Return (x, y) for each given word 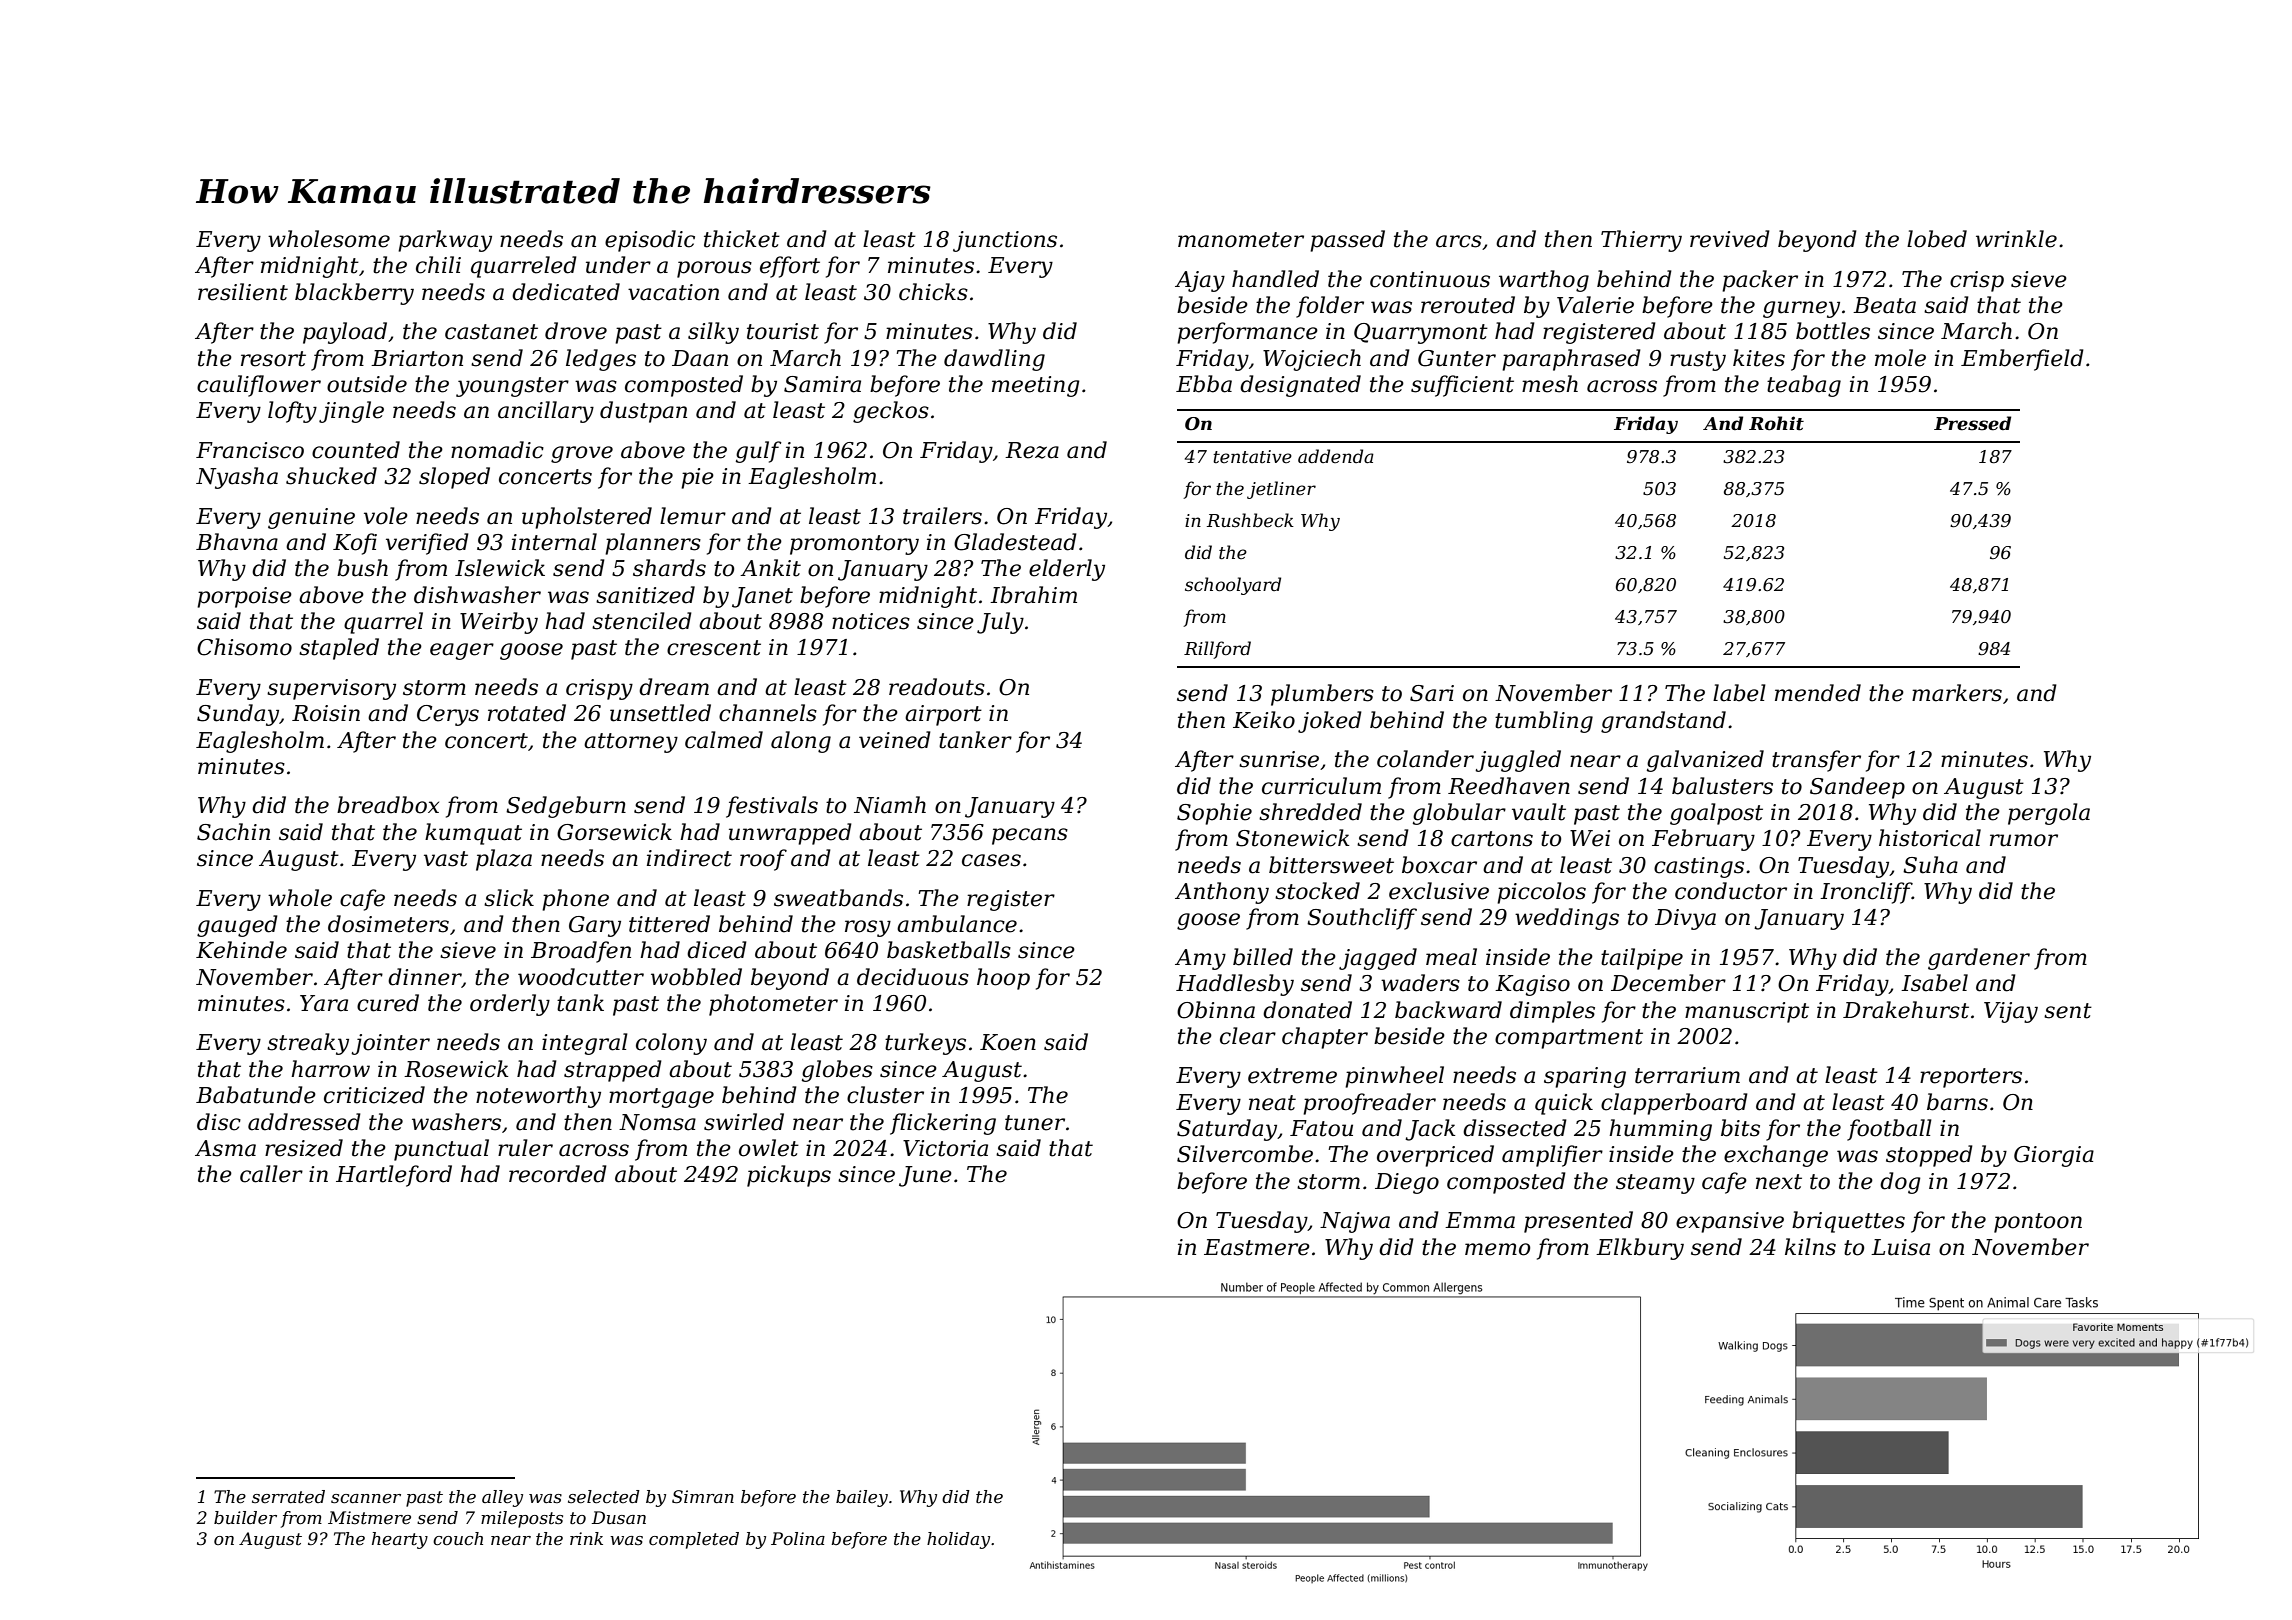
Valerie (1595, 305)
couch (458, 1538)
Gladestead (1015, 542)
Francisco (250, 450)
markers (1957, 693)
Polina (798, 1538)
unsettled (660, 713)
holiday (958, 1540)
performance (1247, 333)
